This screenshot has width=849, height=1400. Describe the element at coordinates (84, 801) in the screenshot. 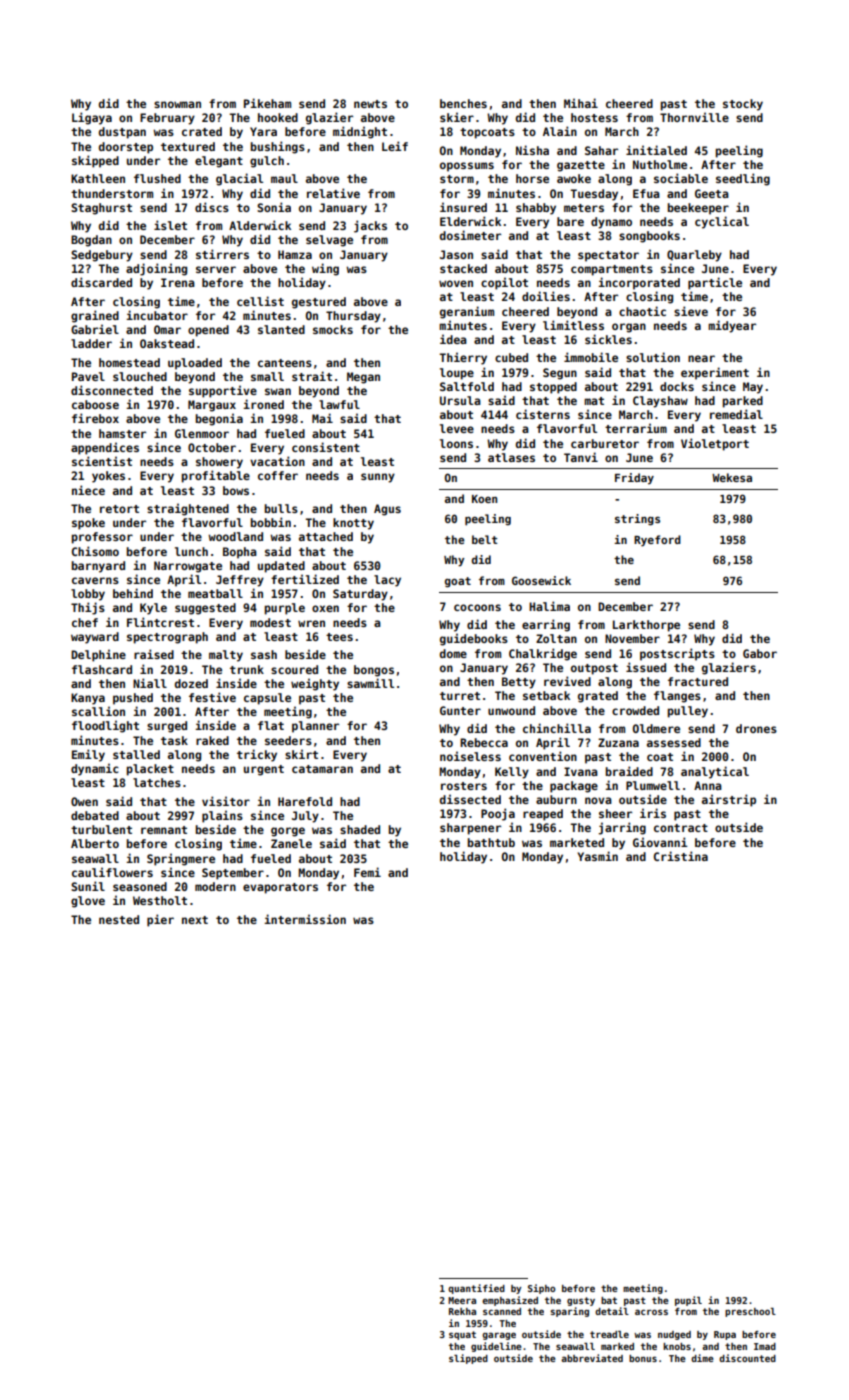

I see `Owen` at that location.
